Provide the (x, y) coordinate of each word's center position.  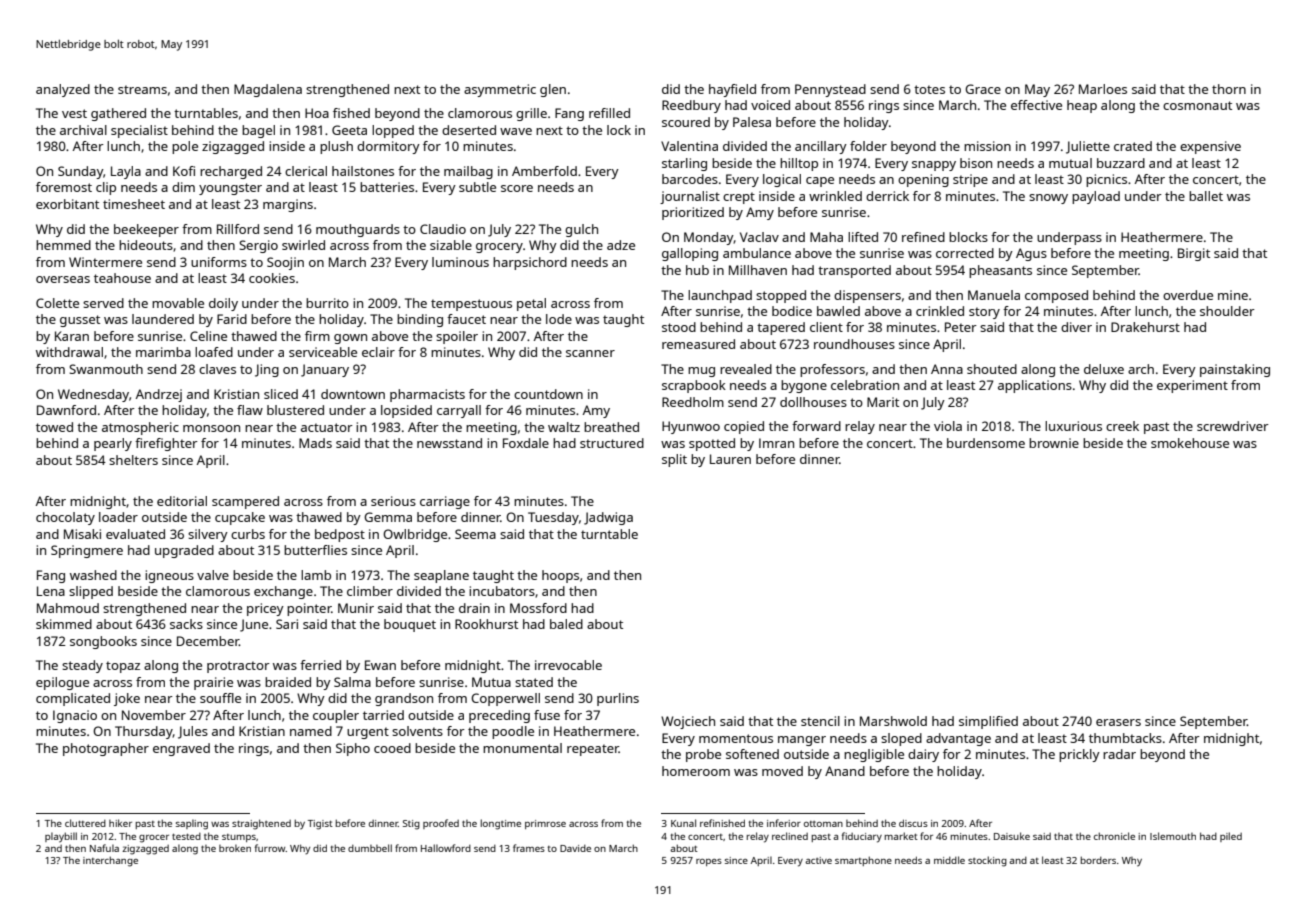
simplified (988, 722)
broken (235, 848)
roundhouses (854, 344)
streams (142, 89)
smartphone (863, 861)
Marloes (1103, 89)
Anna (947, 369)
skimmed (64, 624)
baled (566, 624)
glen (553, 90)
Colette (57, 303)
